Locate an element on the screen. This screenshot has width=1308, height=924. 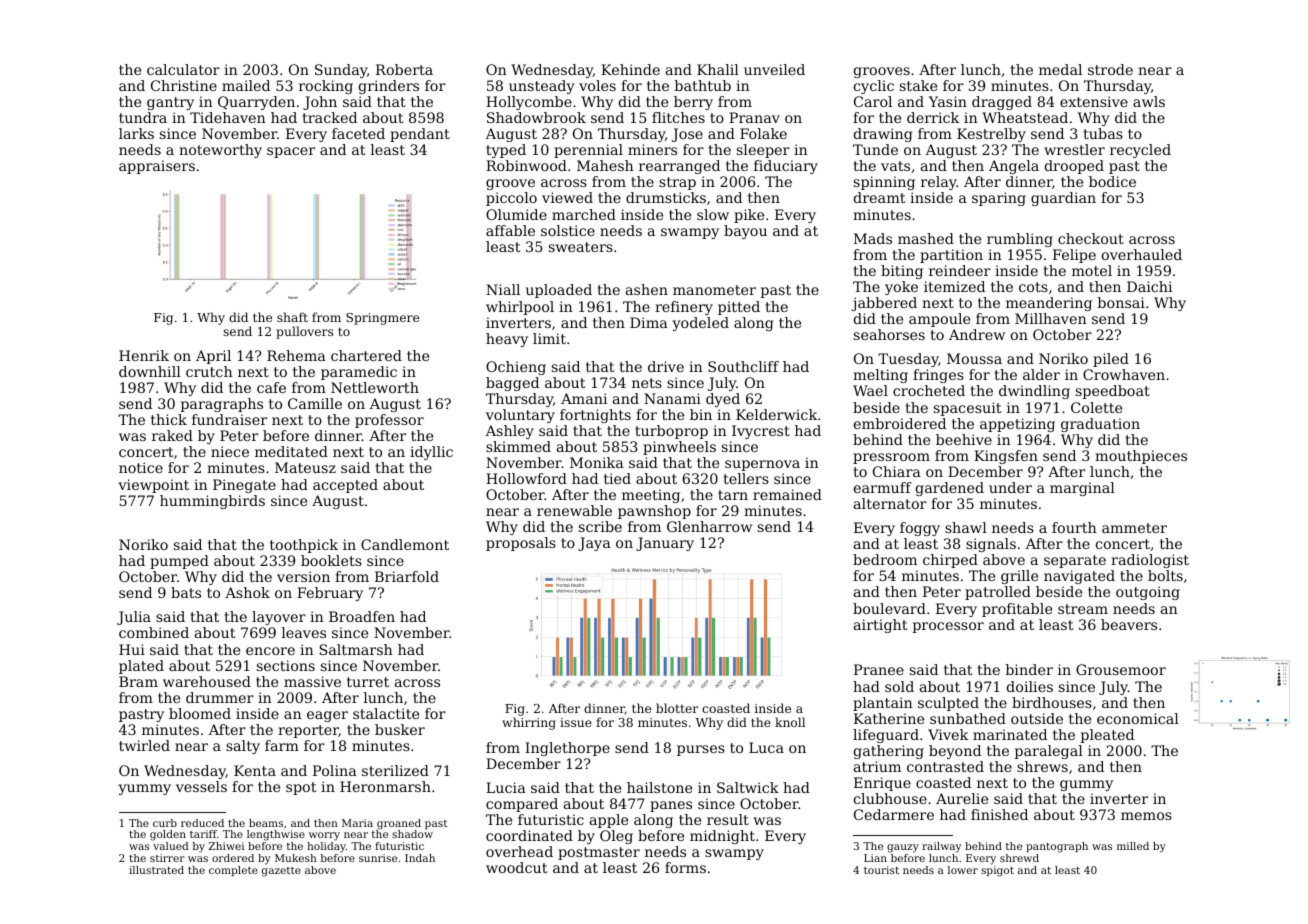
gazette is located at coordinates (281, 872).
